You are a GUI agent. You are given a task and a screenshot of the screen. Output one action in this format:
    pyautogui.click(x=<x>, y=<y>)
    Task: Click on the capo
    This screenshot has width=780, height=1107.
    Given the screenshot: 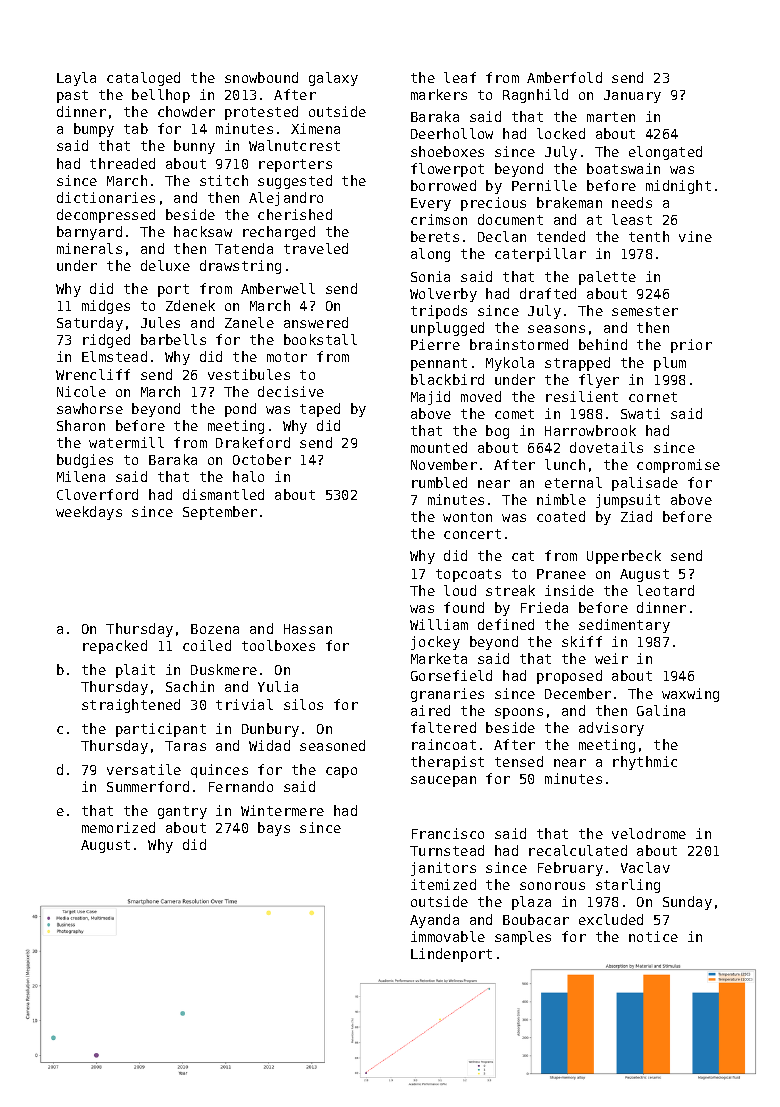 What is the action you would take?
    pyautogui.click(x=341, y=772)
